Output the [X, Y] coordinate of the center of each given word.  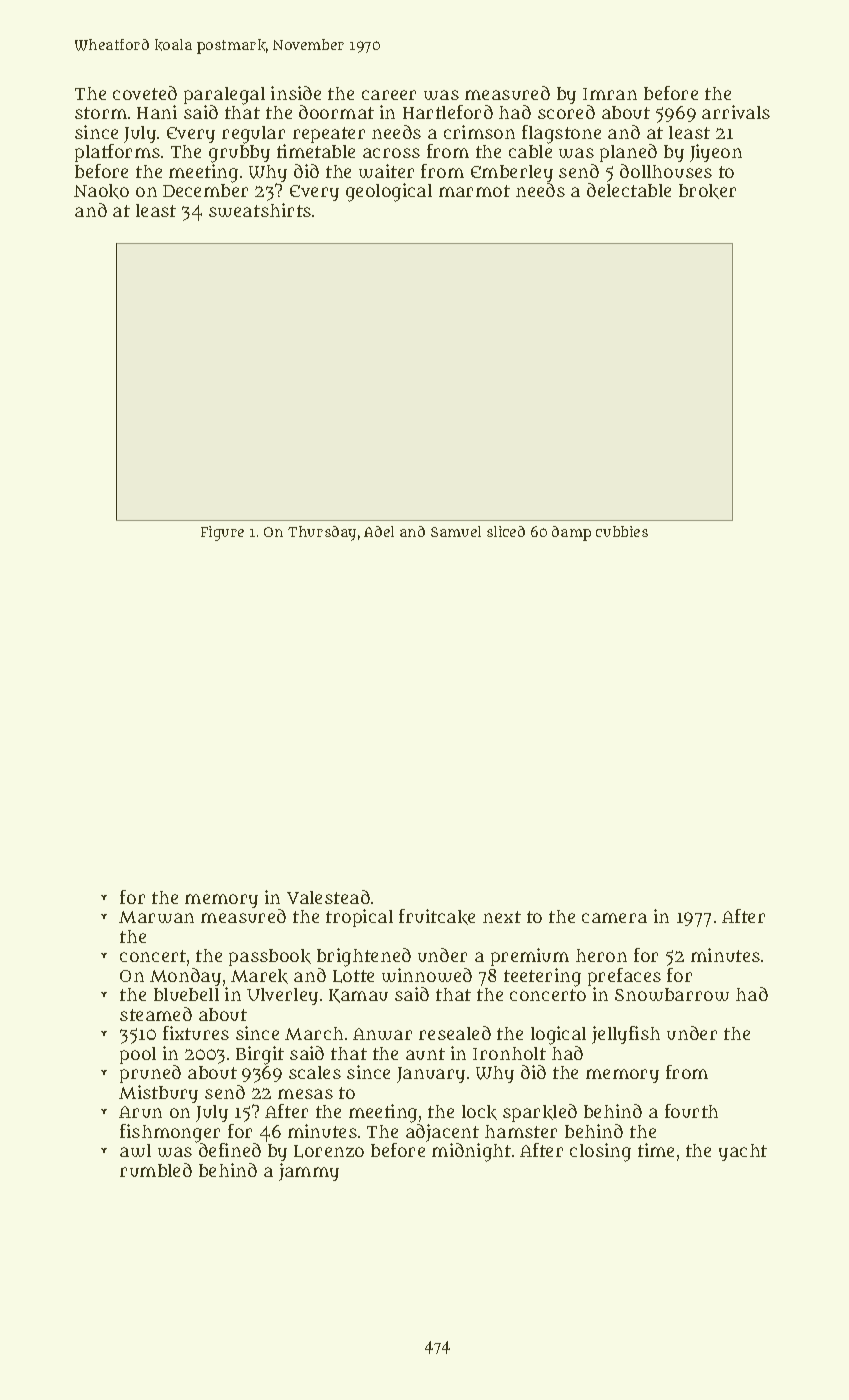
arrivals [736, 112]
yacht [743, 1152]
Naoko [101, 191]
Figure [222, 533]
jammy [309, 1172]
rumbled [156, 1170]
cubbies [622, 531]
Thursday [322, 533]
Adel [379, 531]
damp [571, 533]
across [391, 153]
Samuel [456, 531]
